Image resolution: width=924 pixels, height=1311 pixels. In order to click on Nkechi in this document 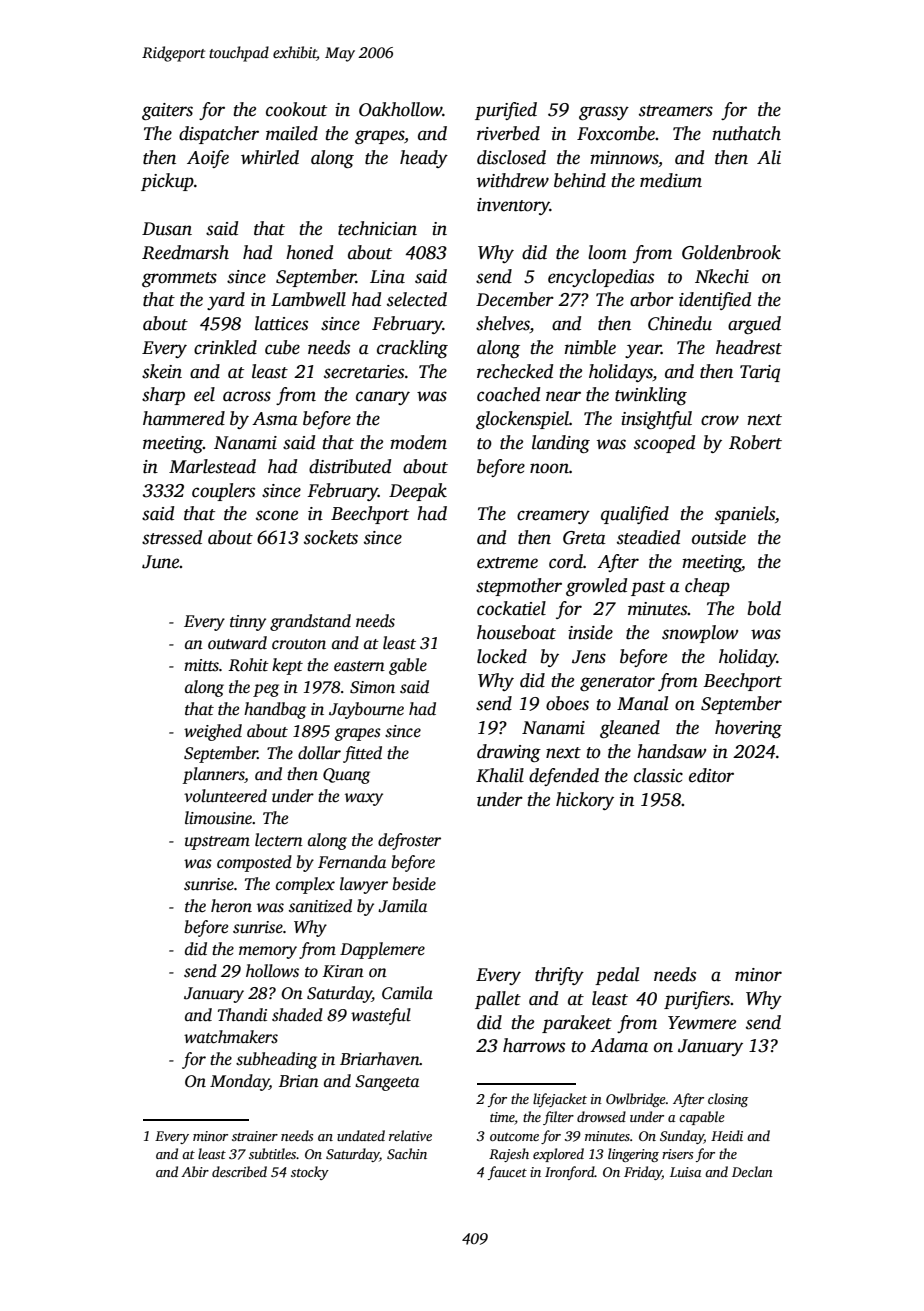, I will do `click(722, 276)`.
